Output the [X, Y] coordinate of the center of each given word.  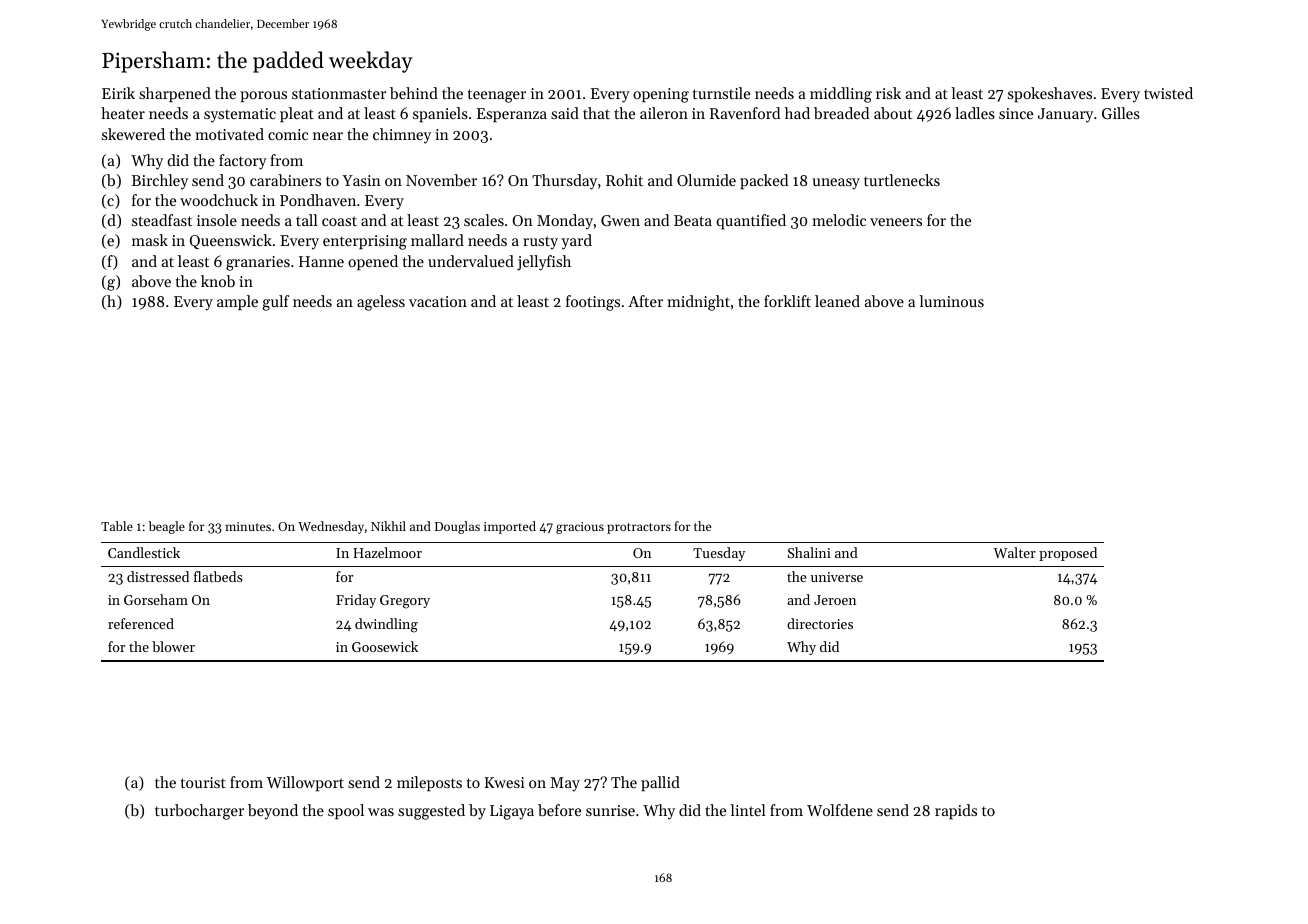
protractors [639, 528]
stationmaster [339, 93]
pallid [660, 783]
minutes [248, 526]
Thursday [564, 182]
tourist [203, 782]
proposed [1068, 554]
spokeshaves [1050, 94]
